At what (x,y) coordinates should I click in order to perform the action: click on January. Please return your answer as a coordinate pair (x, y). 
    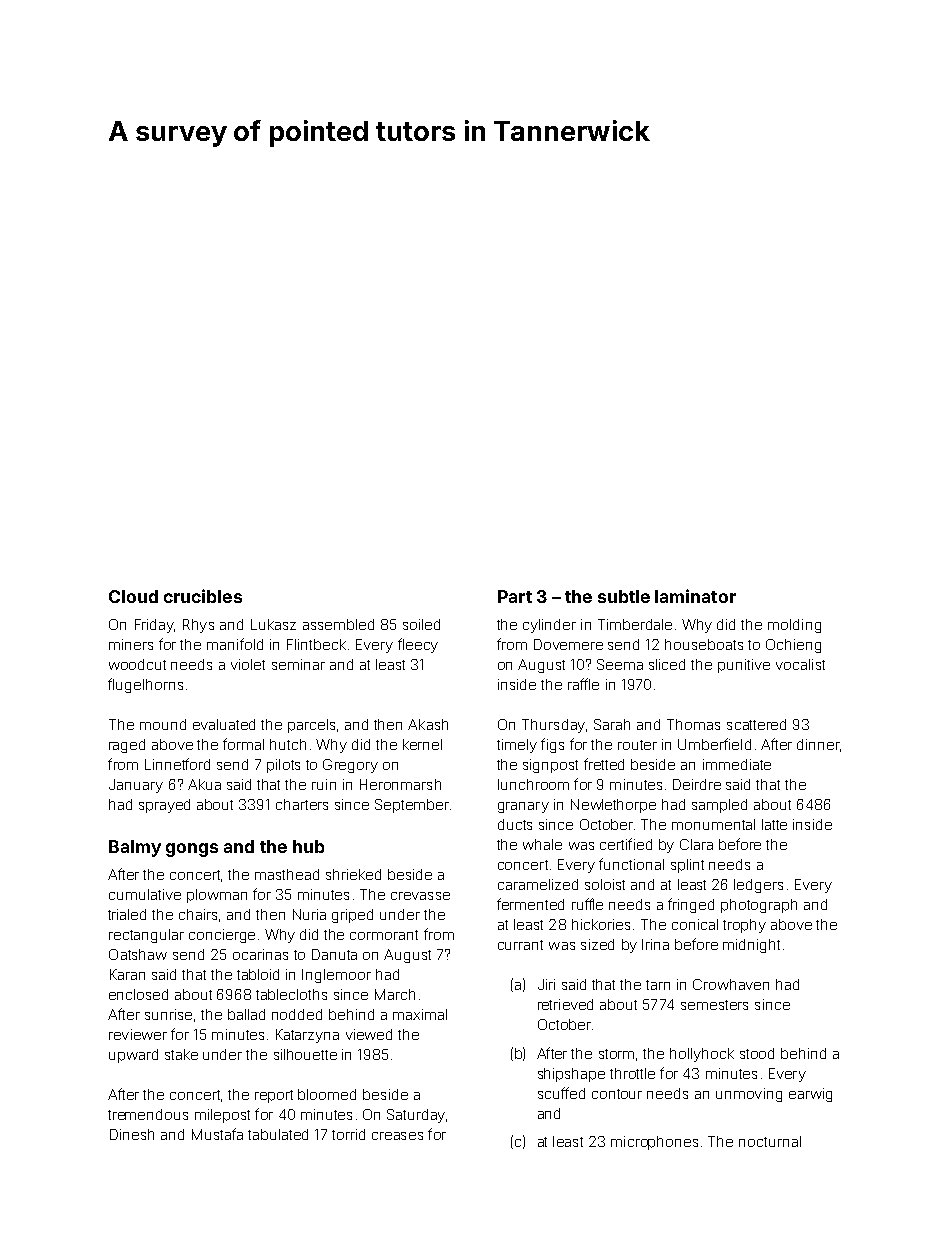
    Looking at the image, I should click on (136, 786).
